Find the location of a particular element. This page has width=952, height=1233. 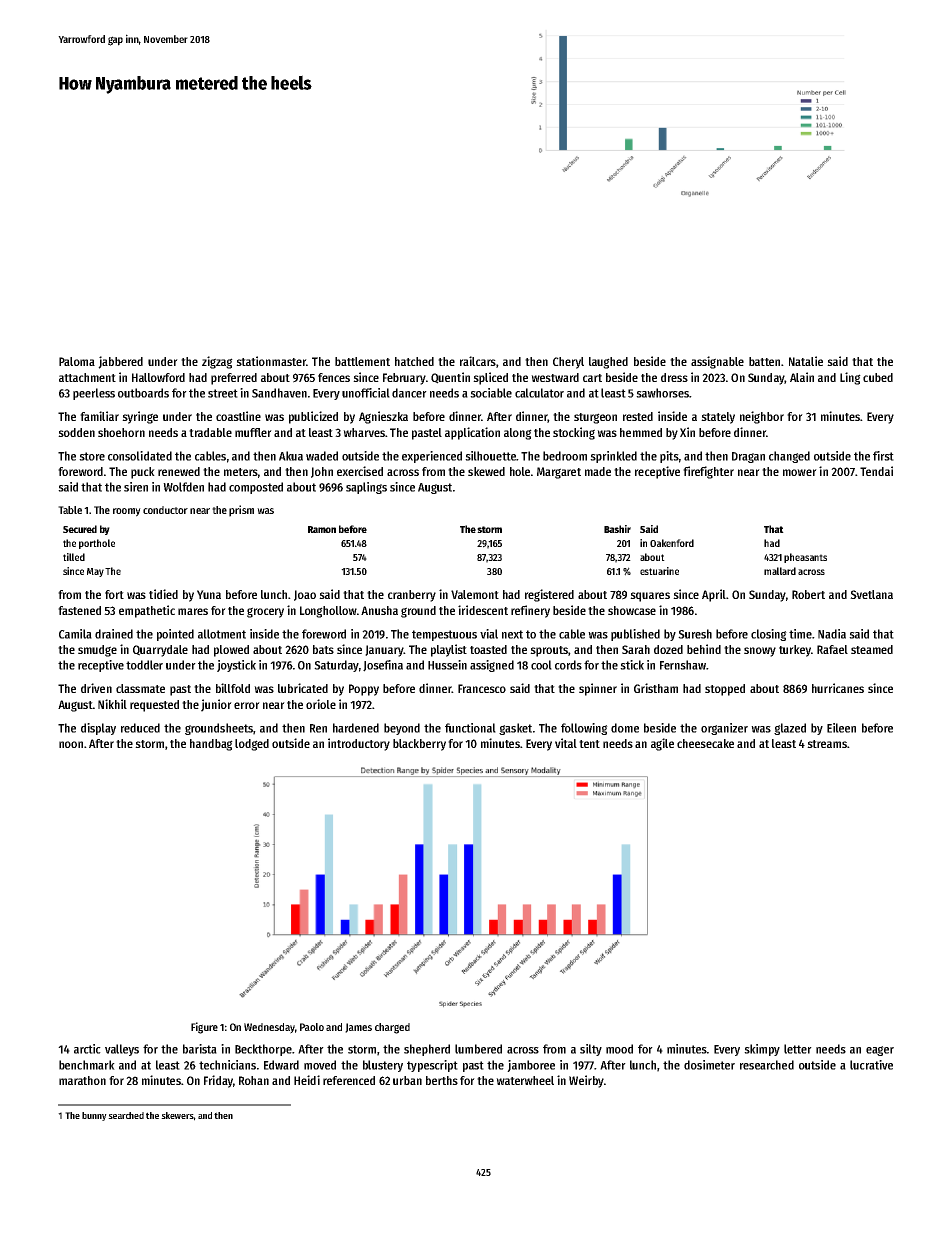

empathetic is located at coordinates (147, 611).
